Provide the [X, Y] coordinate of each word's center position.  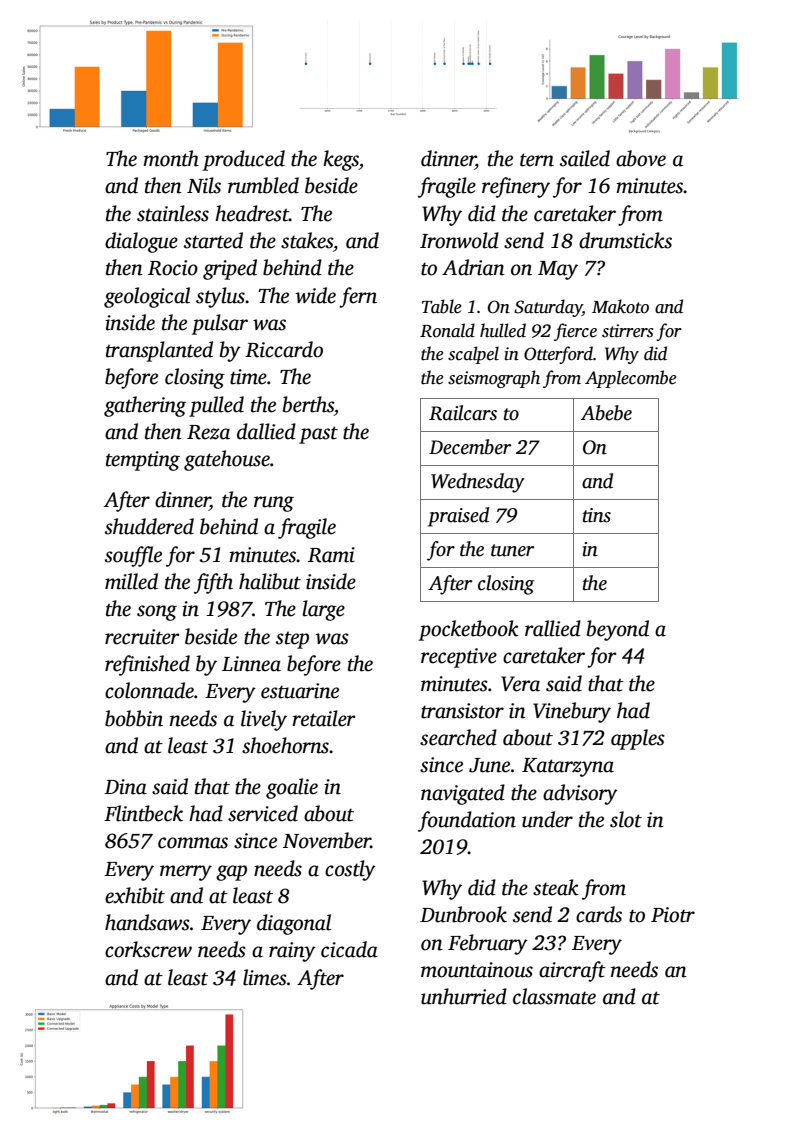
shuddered [149, 526]
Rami [331, 555]
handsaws [147, 922]
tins [597, 515]
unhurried [464, 996]
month [171, 158]
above [641, 158]
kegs [341, 160]
